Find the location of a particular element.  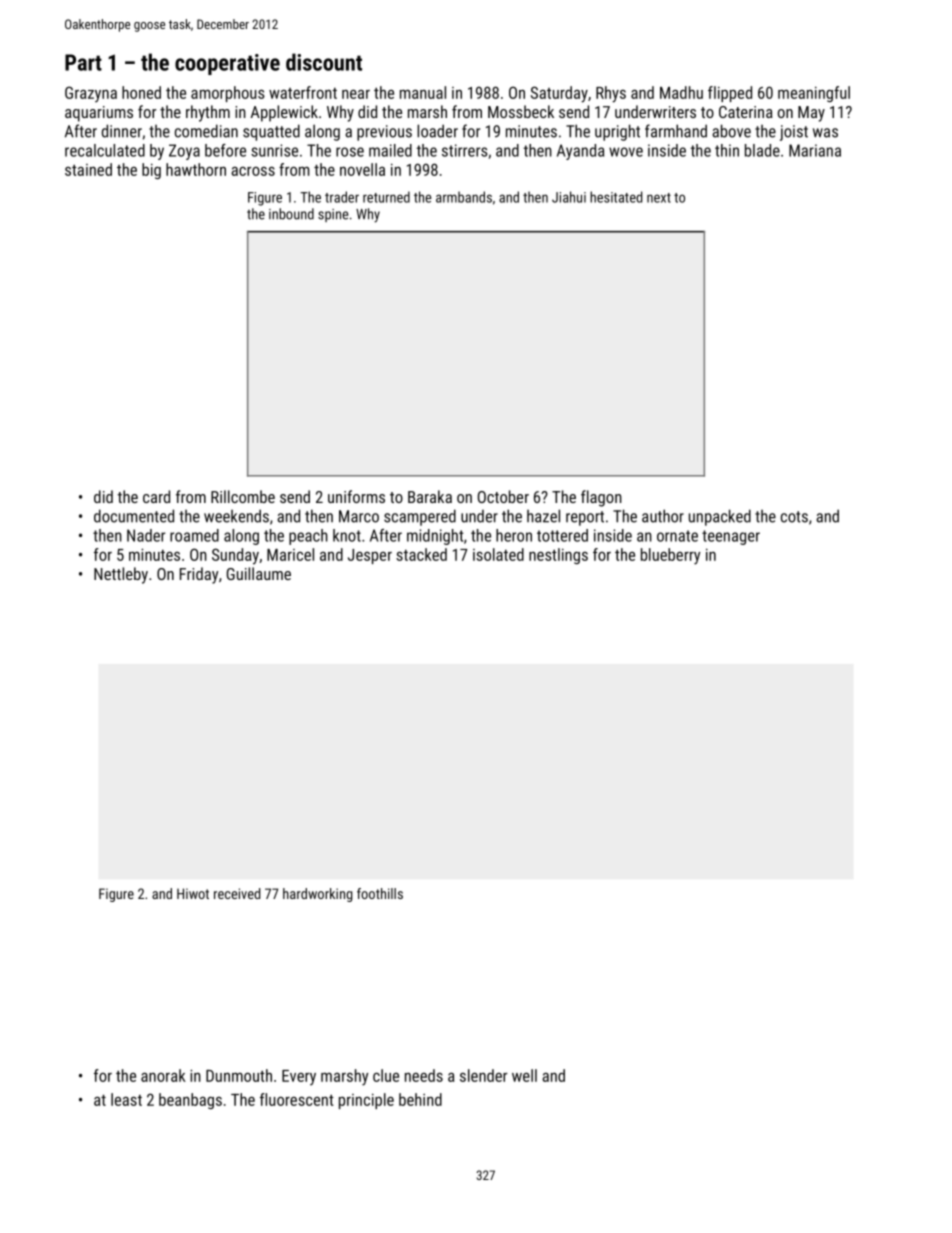

spine is located at coordinates (333, 215).
